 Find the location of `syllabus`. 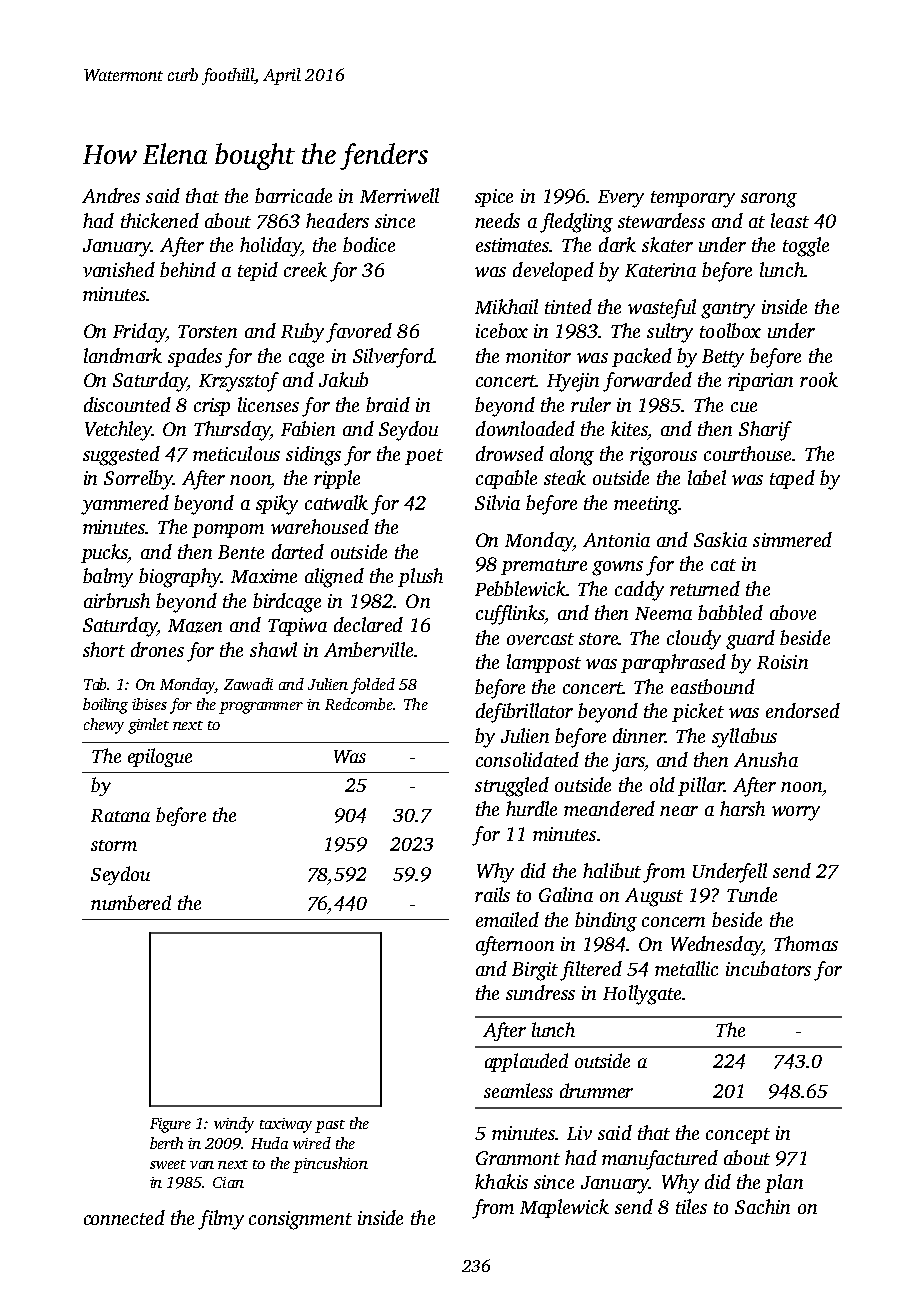

syllabus is located at coordinates (744, 738).
